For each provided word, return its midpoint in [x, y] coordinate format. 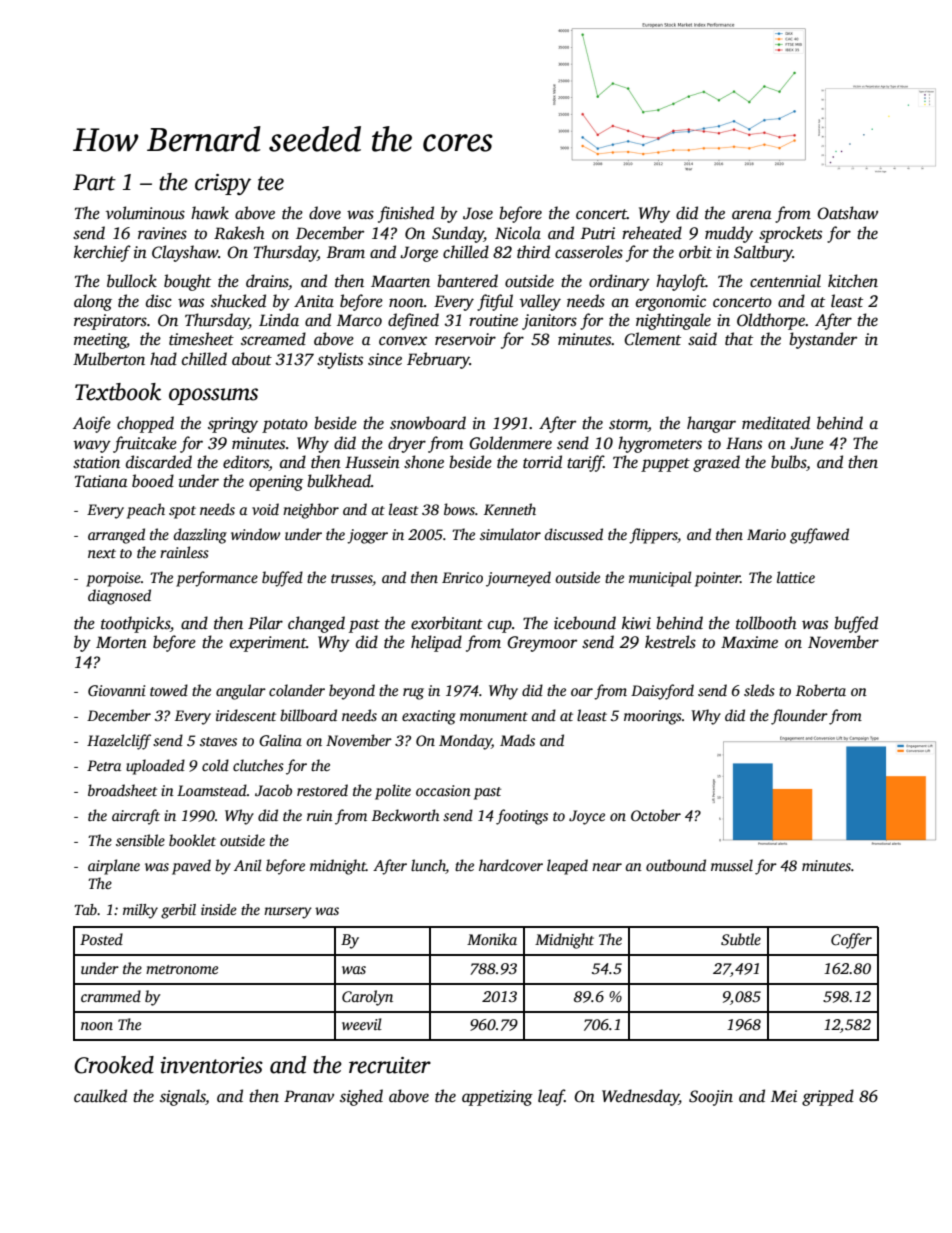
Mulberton [109, 359]
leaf [551, 1097]
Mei [784, 1096]
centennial [785, 281]
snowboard [428, 423]
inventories [211, 1065]
